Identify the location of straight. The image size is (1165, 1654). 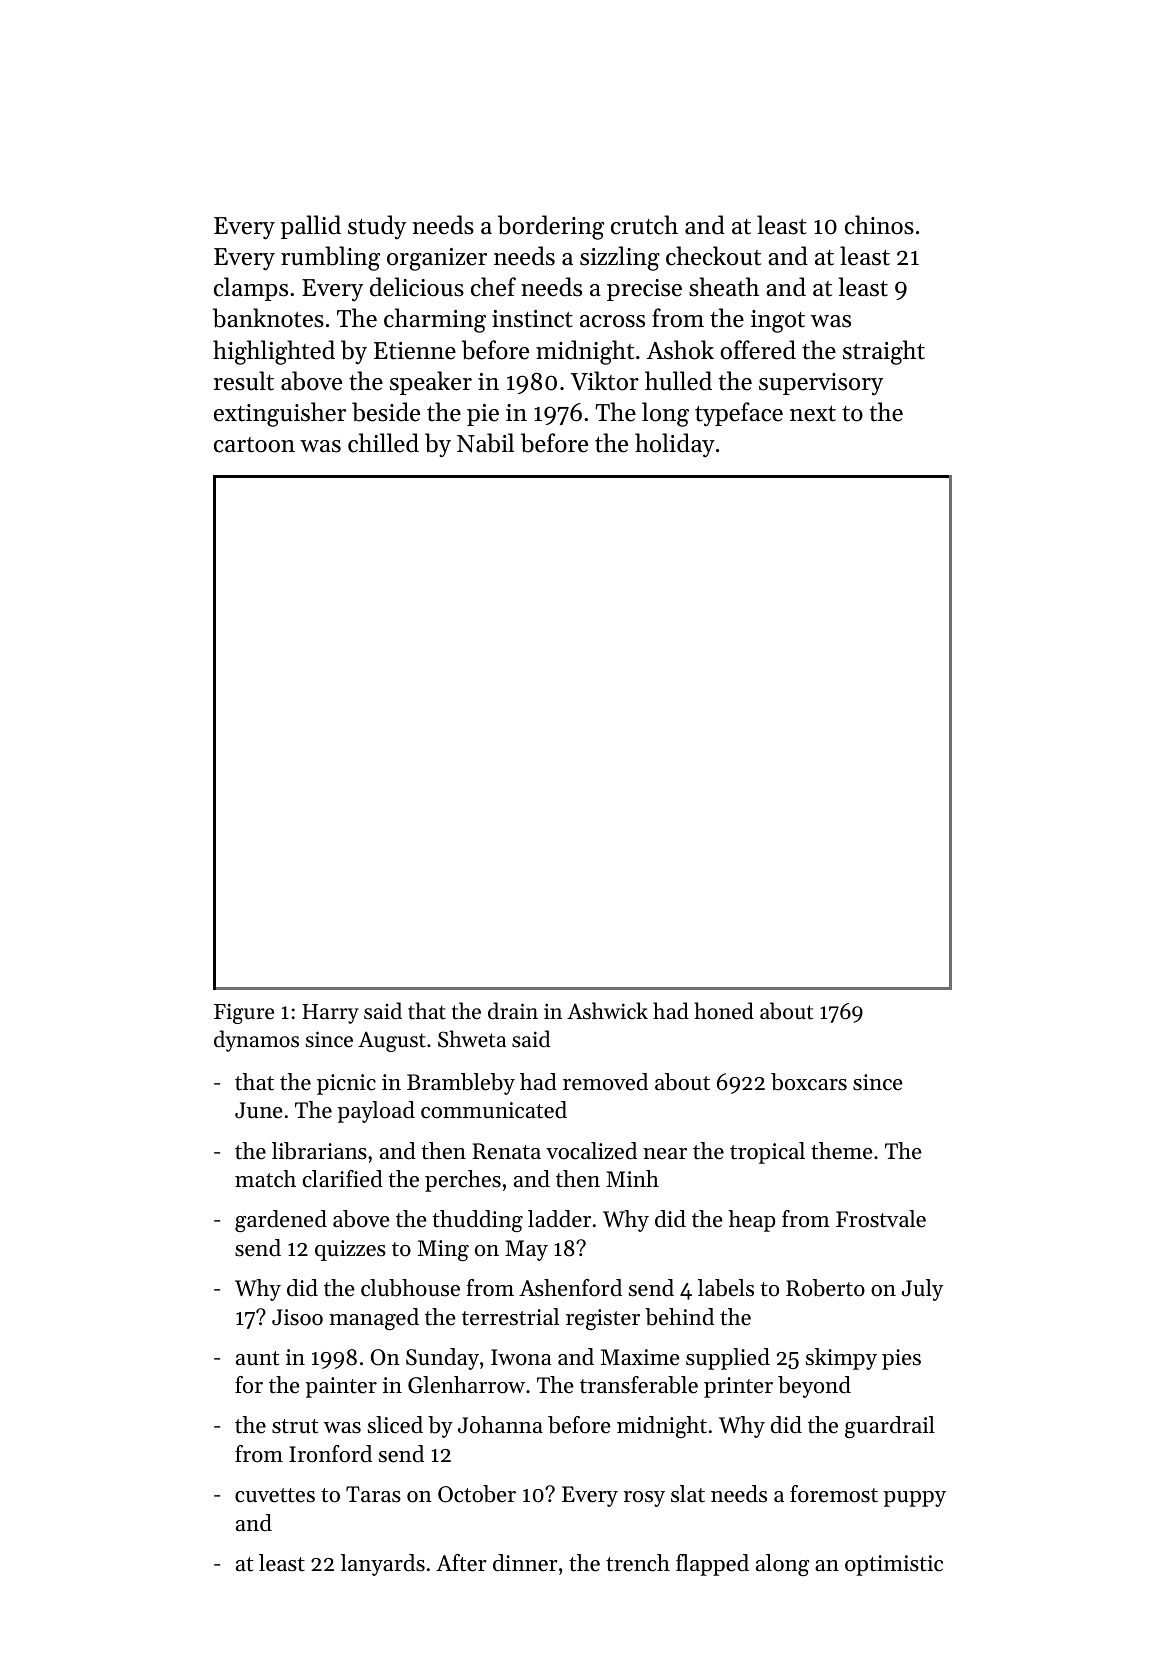
(884, 352).
